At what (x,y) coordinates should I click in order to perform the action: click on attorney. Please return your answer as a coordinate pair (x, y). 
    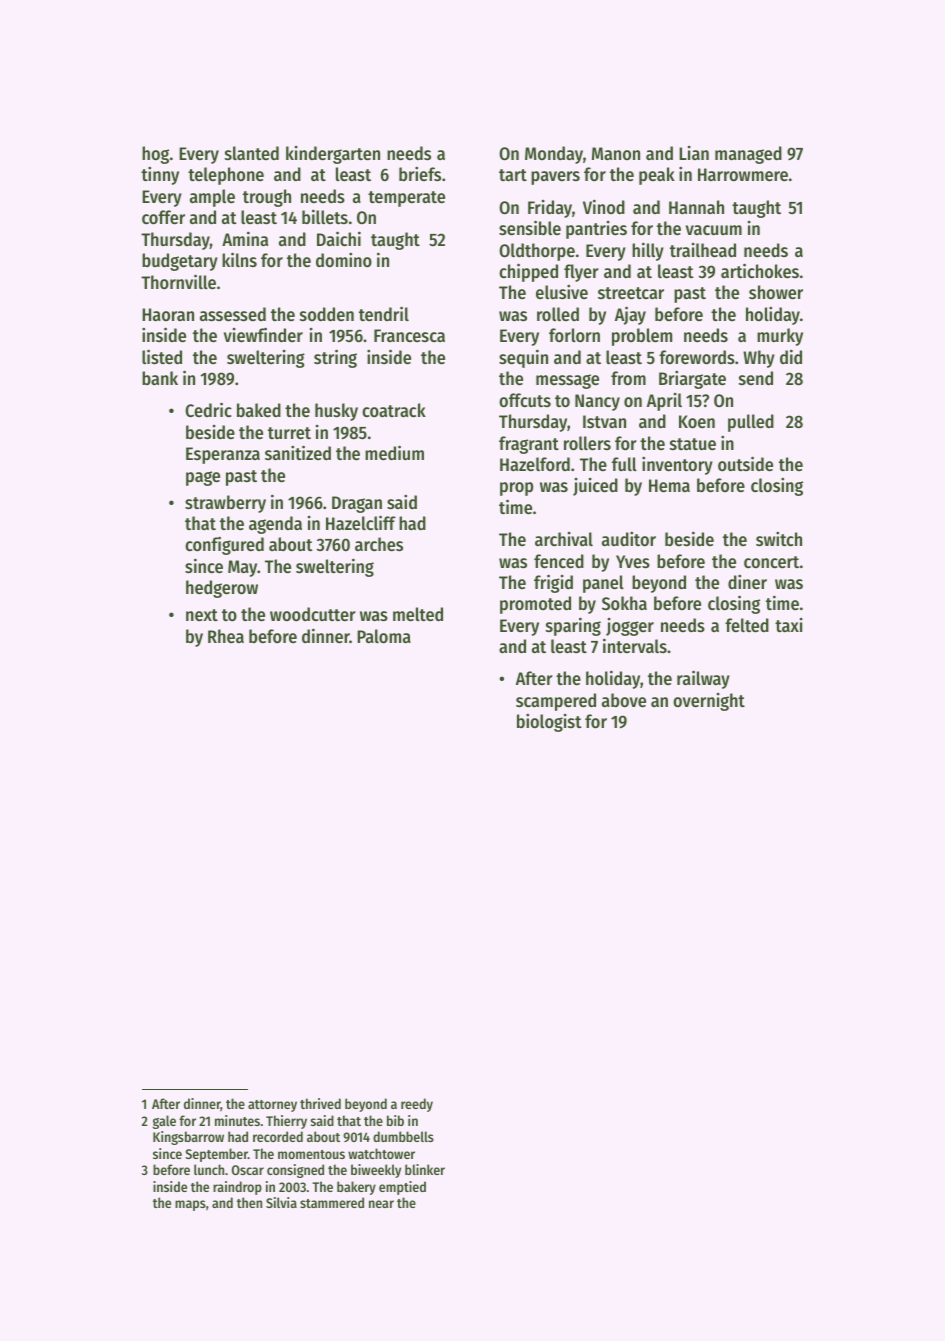
    Looking at the image, I should click on (272, 1106).
